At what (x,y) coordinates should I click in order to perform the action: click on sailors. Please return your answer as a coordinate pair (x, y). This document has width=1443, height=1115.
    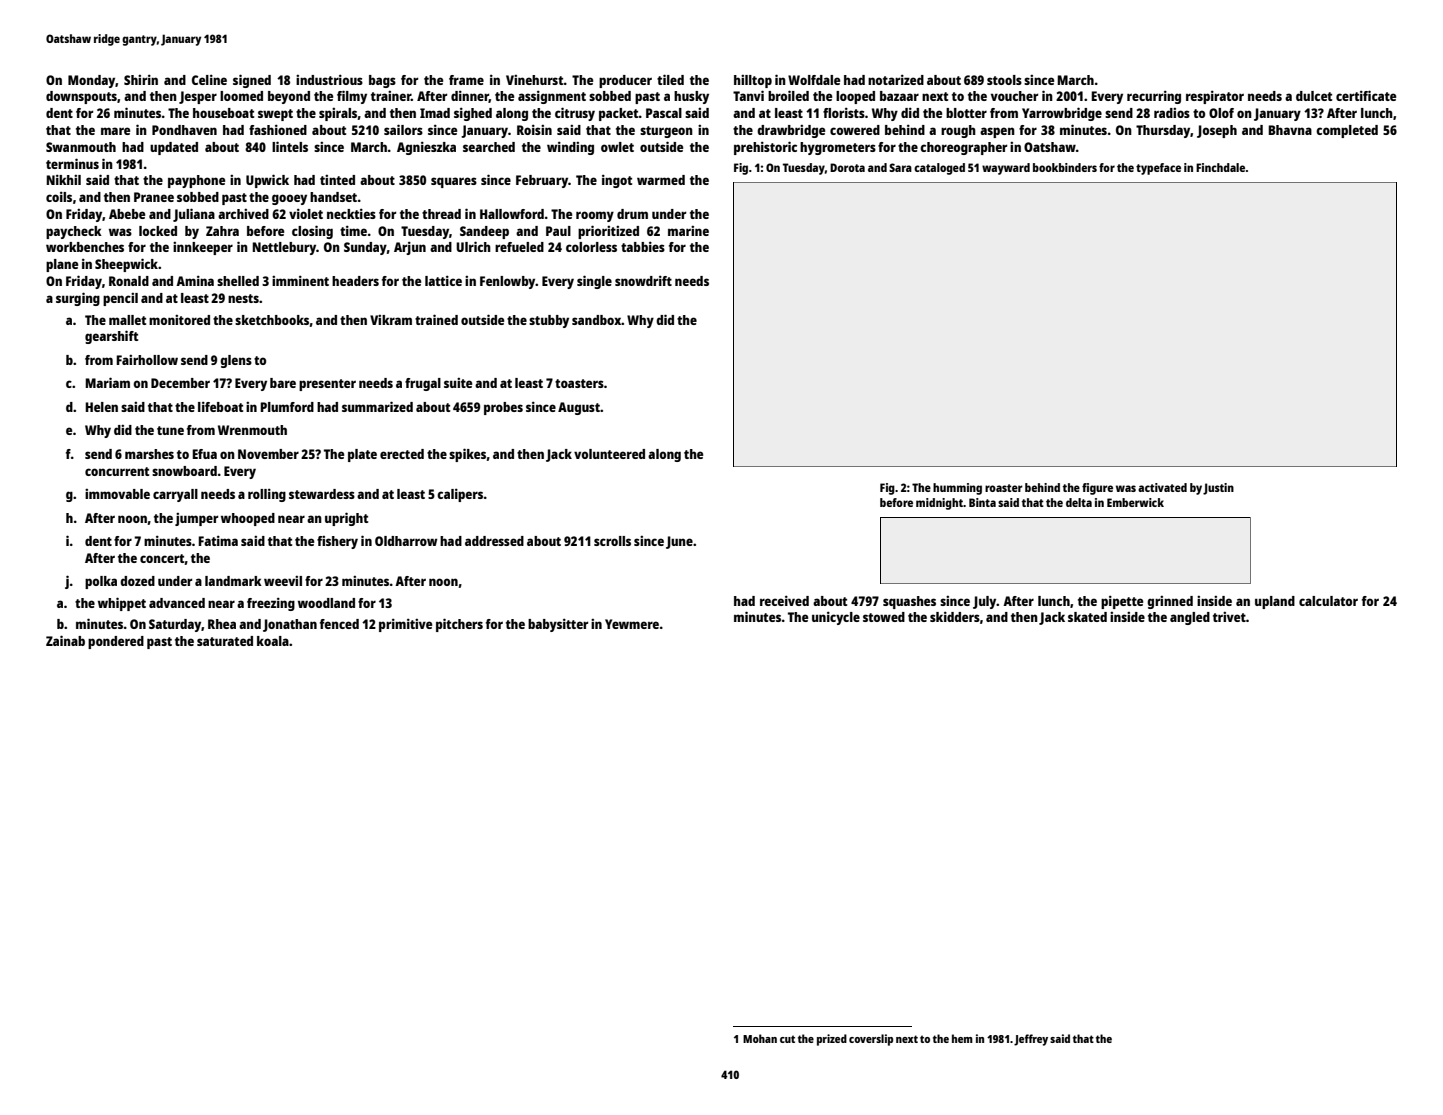
    Looking at the image, I should click on (403, 129).
